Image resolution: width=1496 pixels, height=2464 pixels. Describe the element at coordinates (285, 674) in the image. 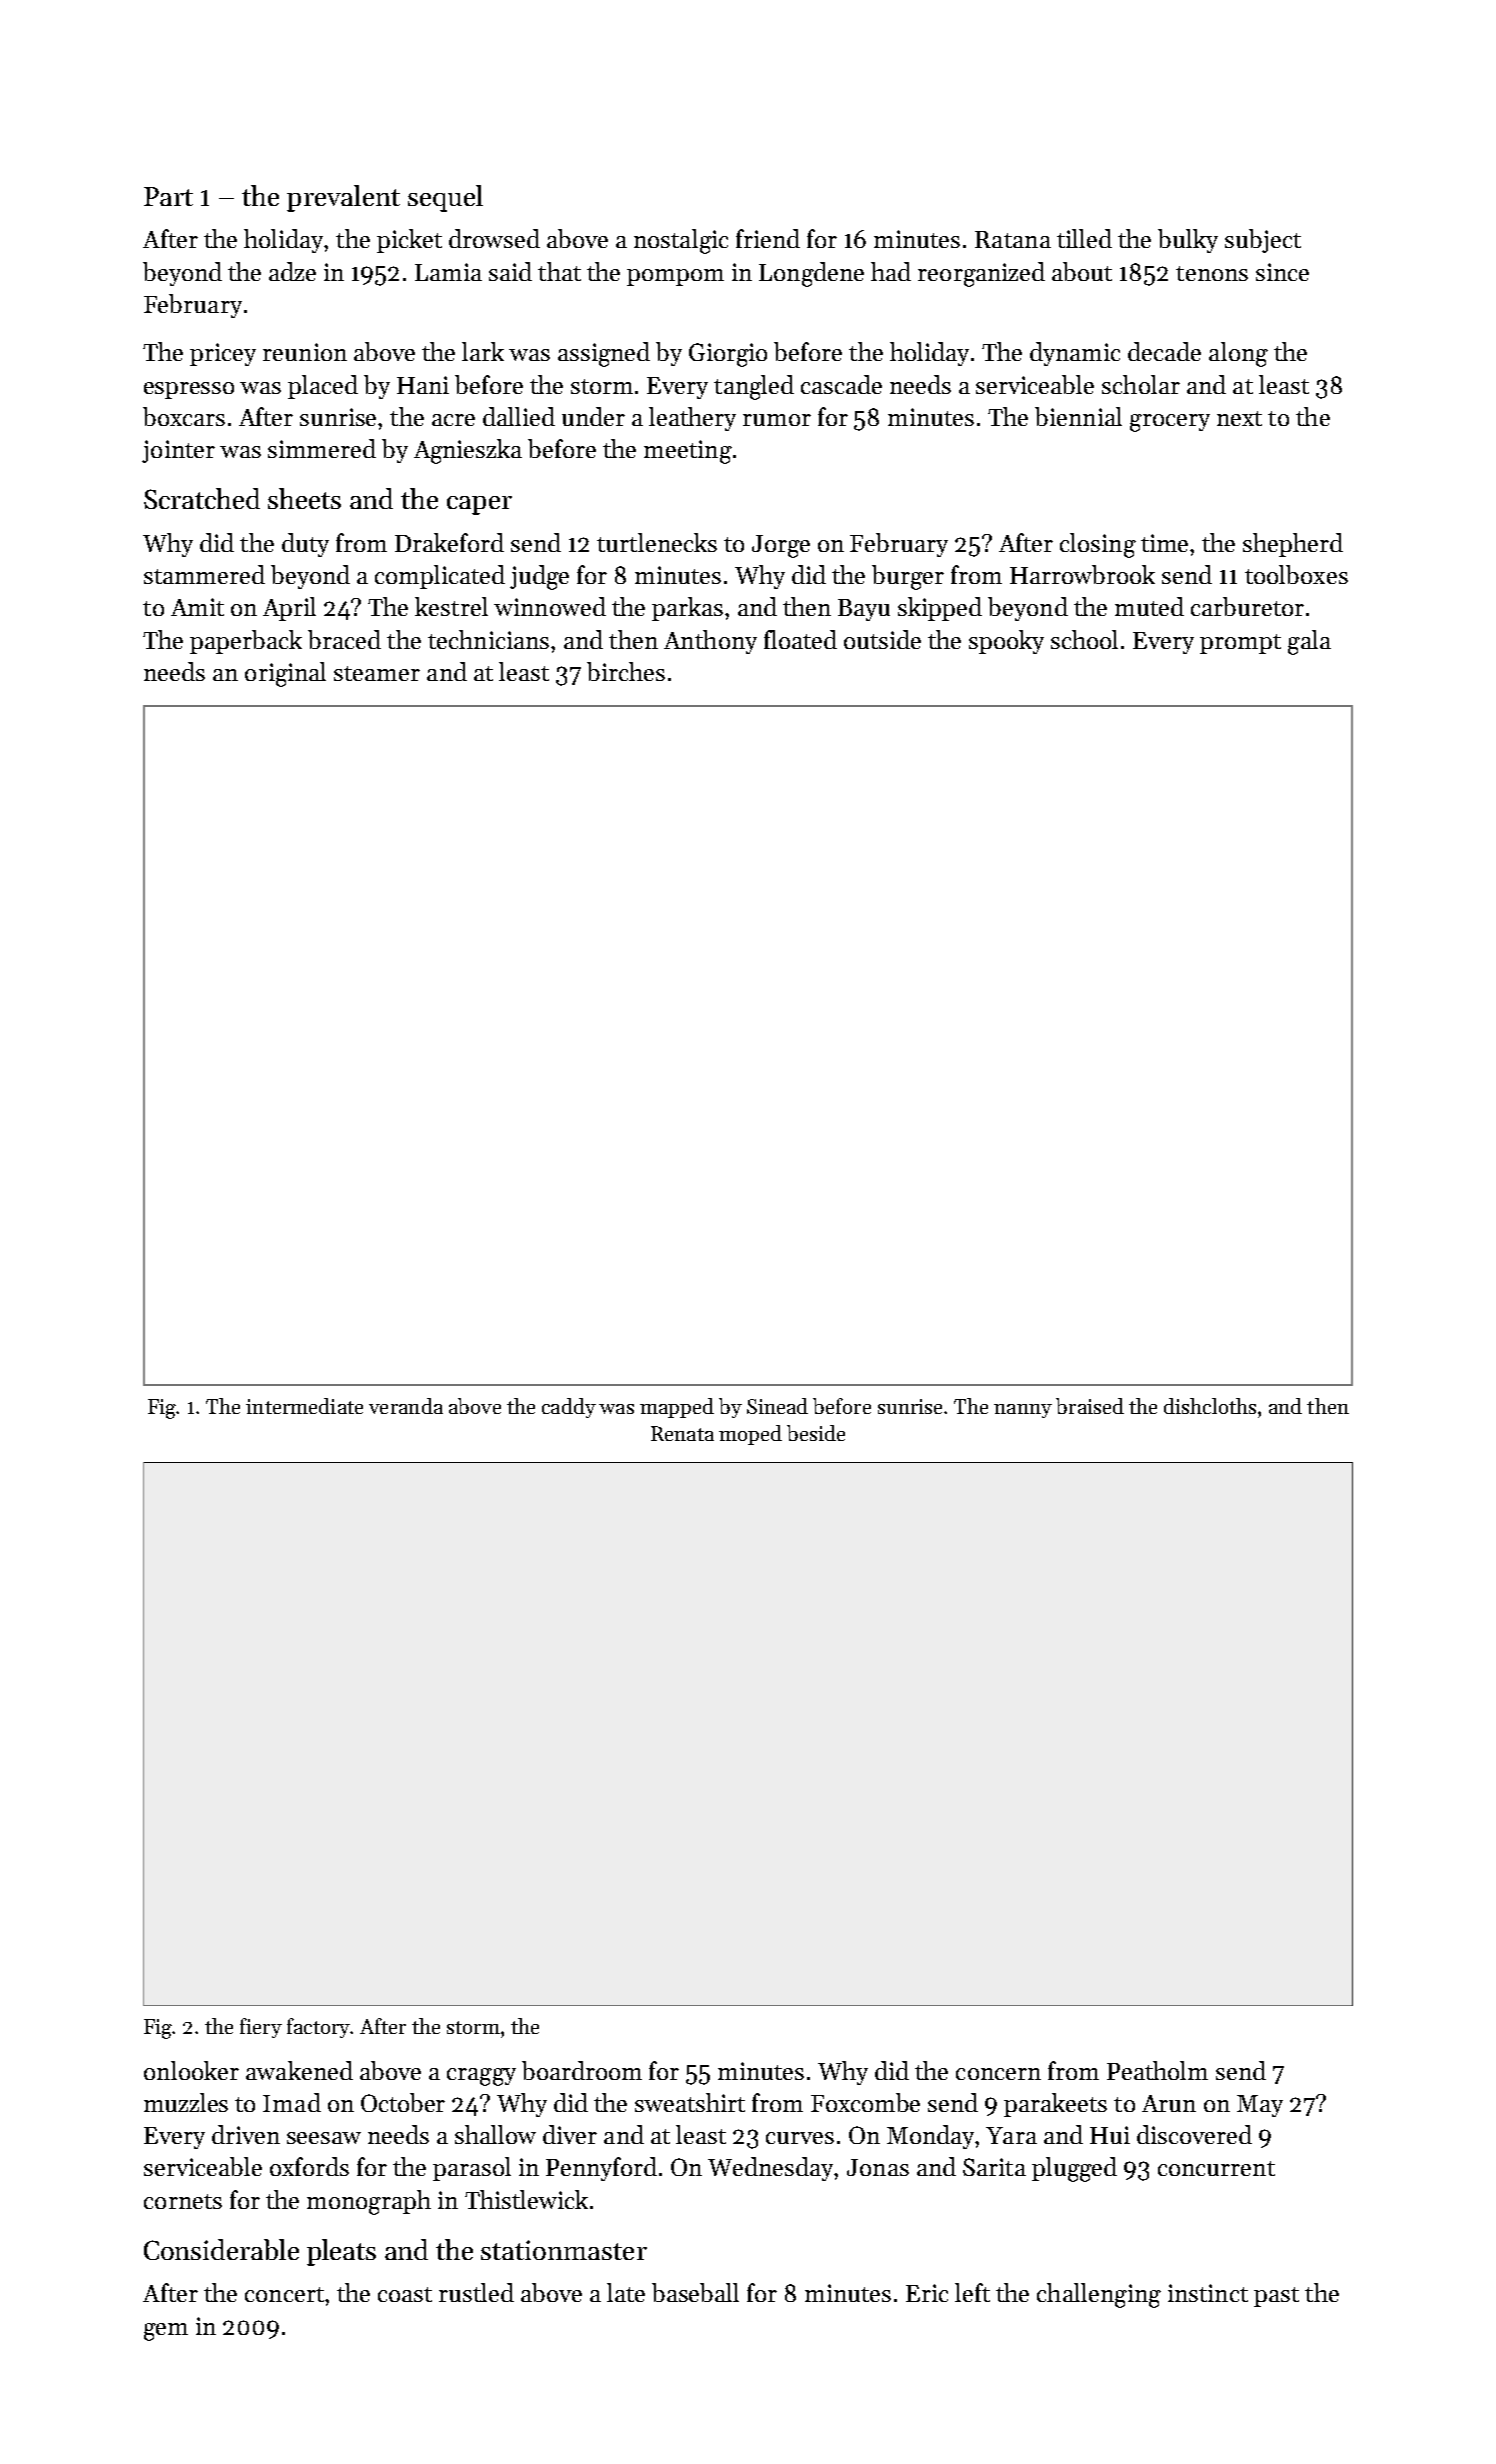

I see `original` at that location.
